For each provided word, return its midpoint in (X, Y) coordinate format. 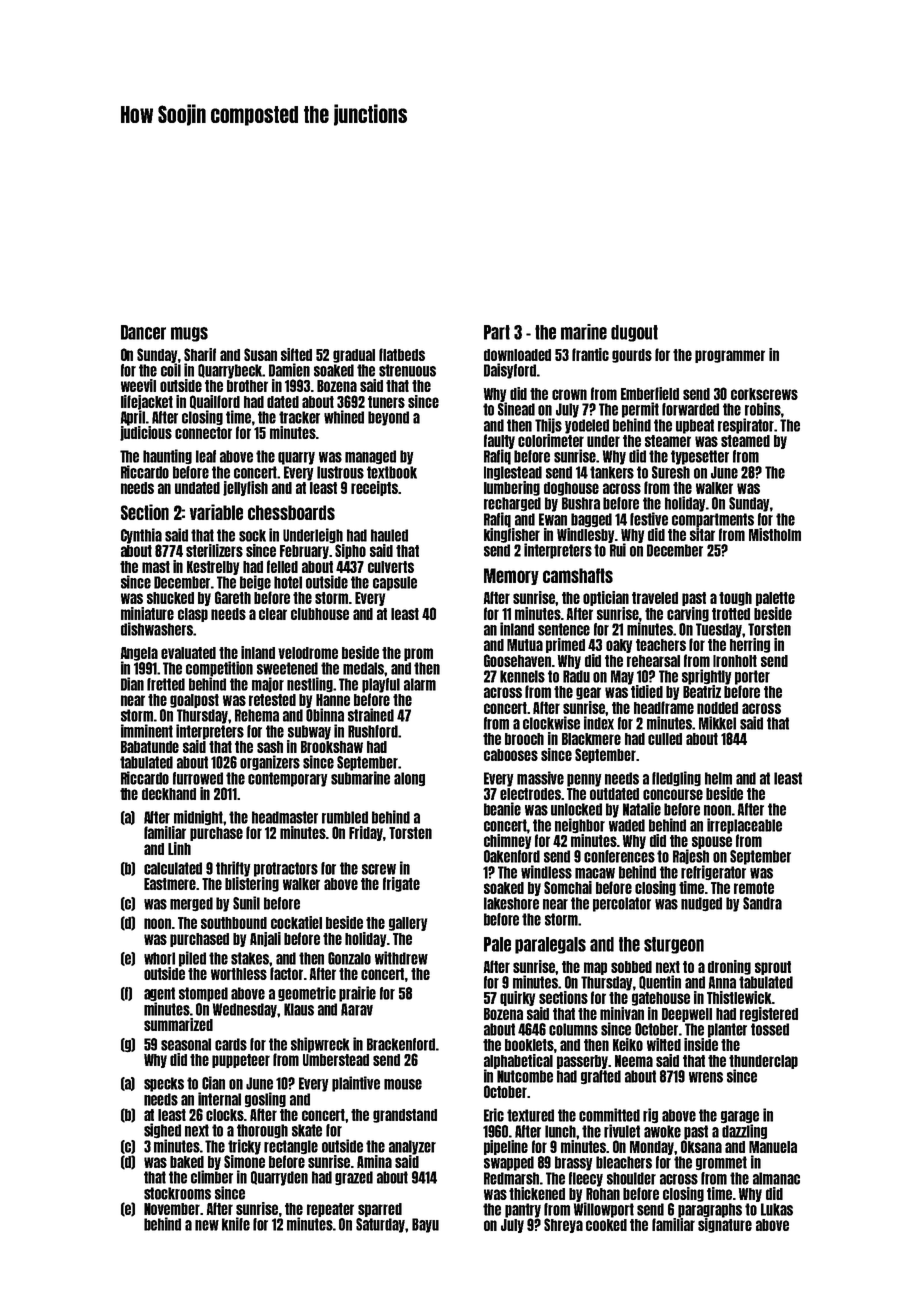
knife (236, 1224)
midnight (199, 817)
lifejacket (147, 402)
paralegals (550, 945)
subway (309, 732)
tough (735, 599)
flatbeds (402, 354)
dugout (634, 333)
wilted (664, 1044)
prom (418, 654)
